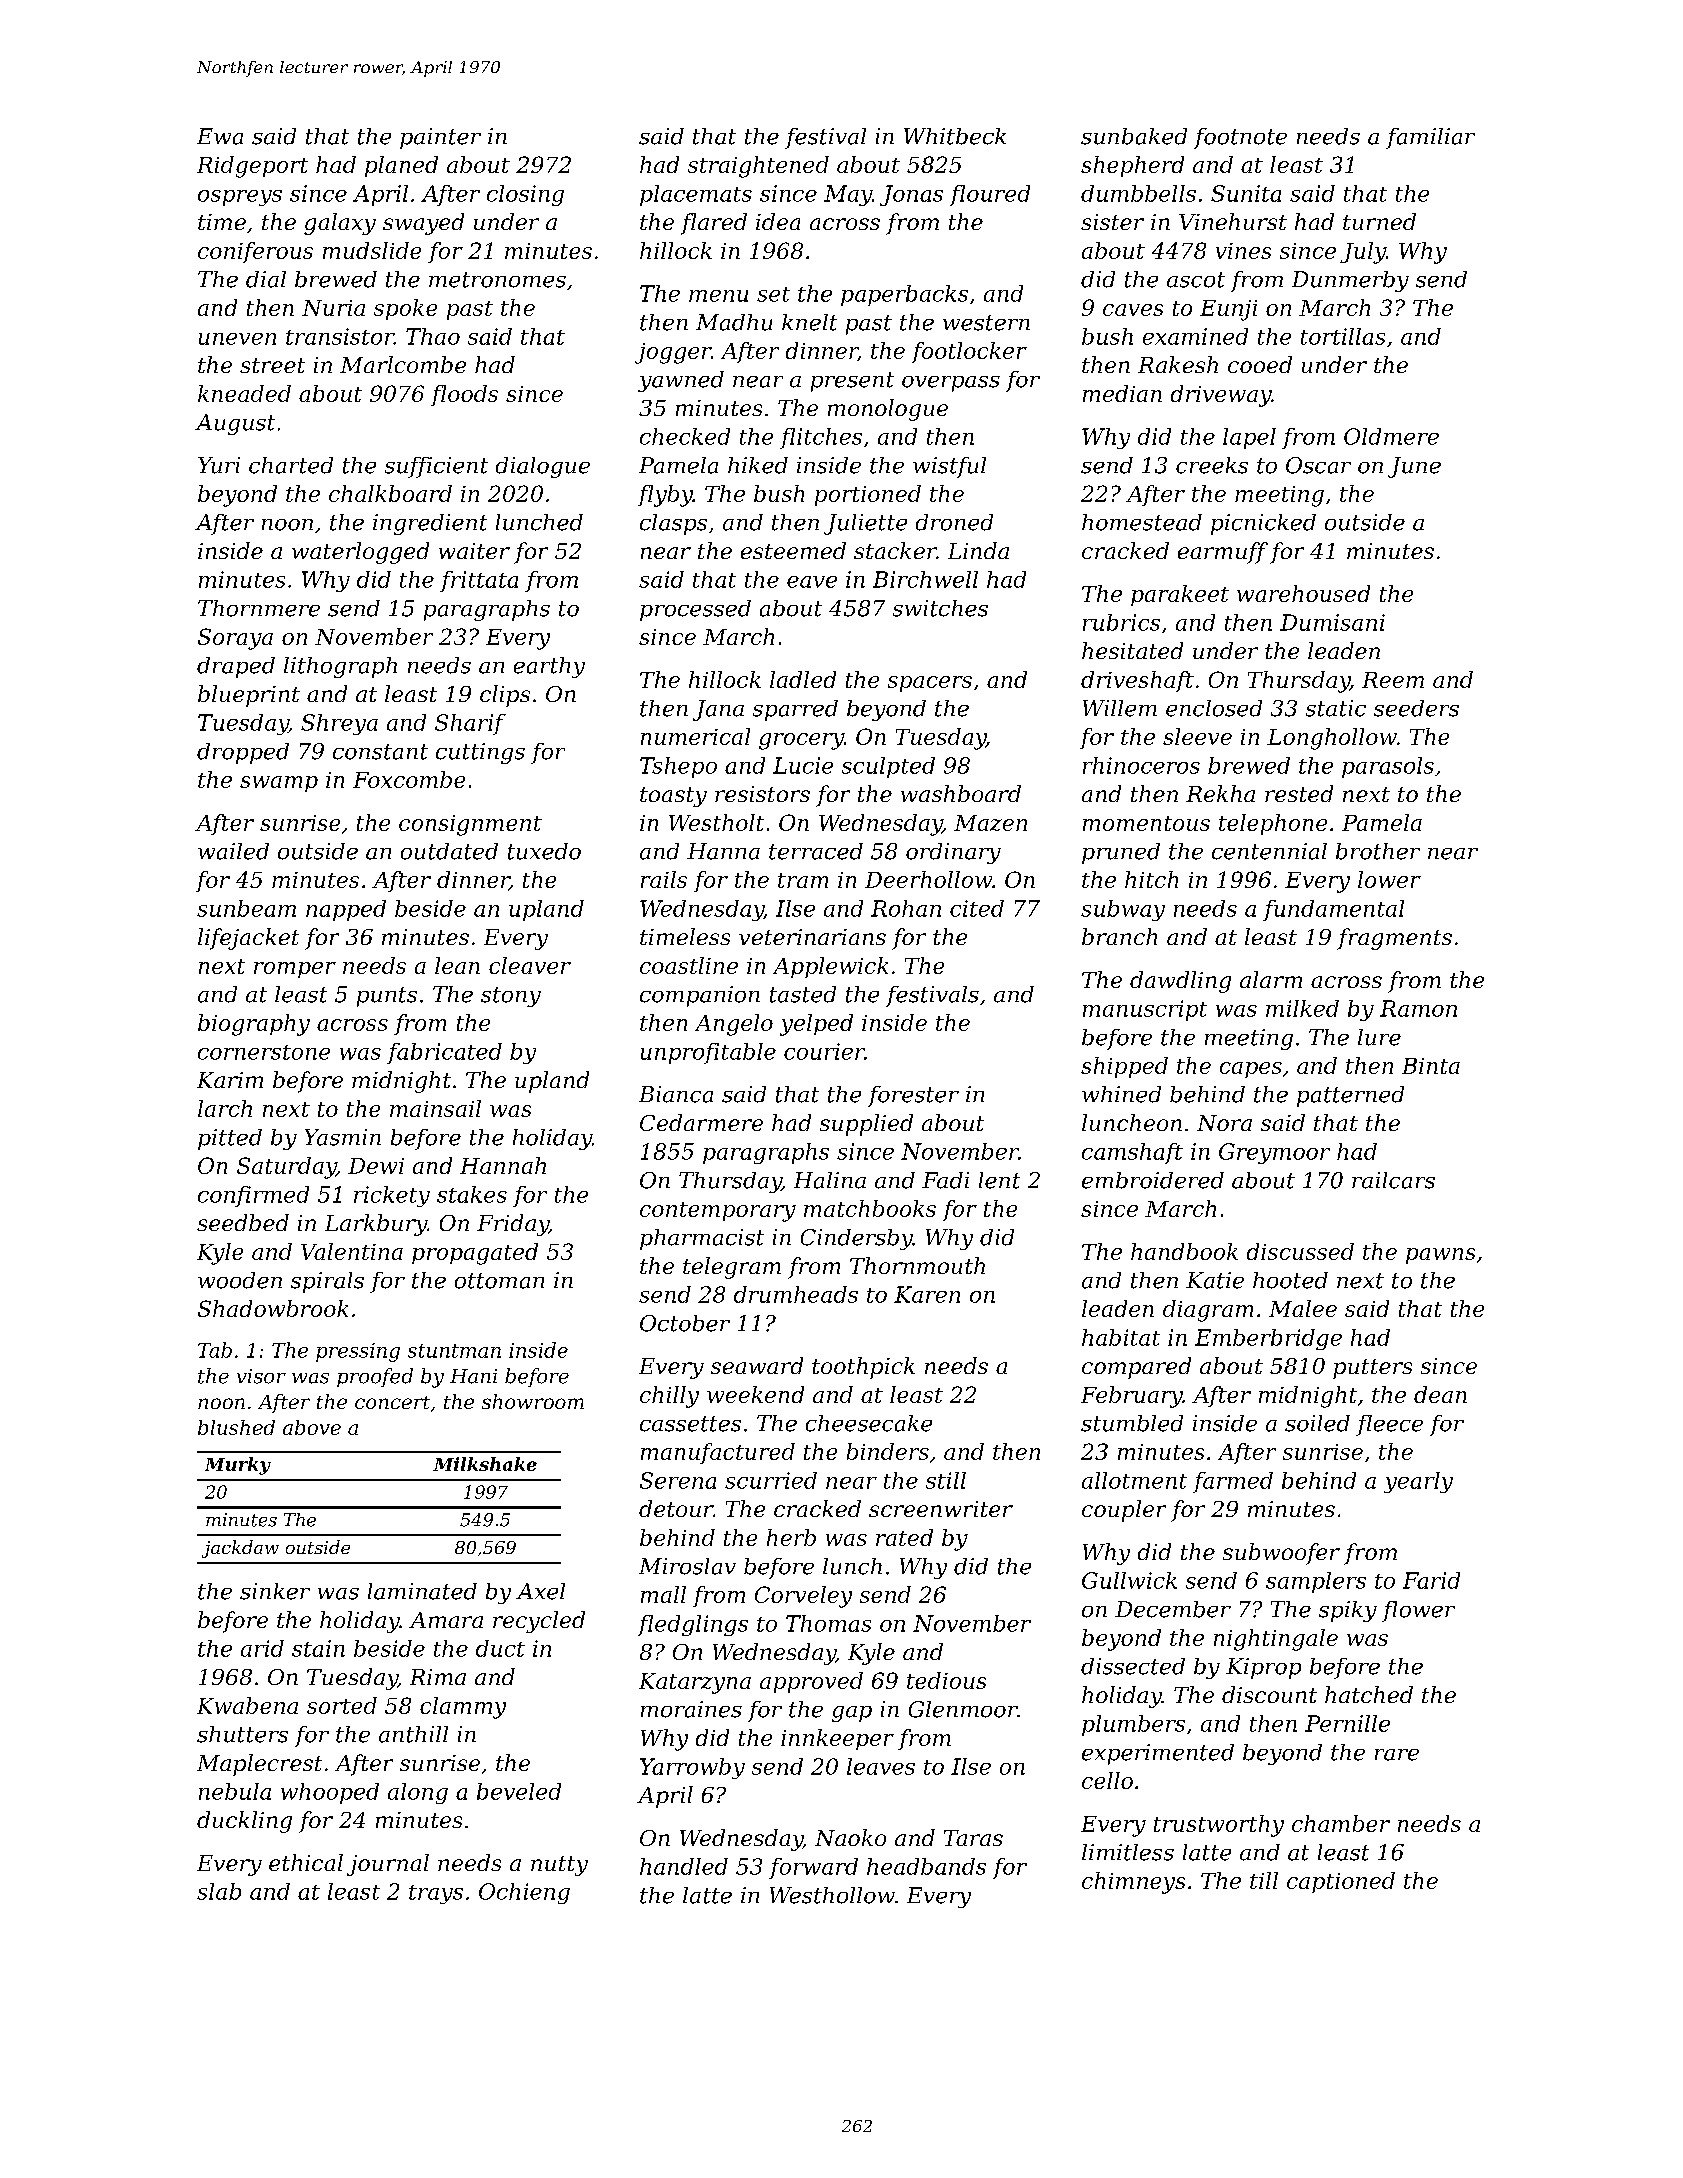 The height and width of the document is (2178, 1683). I want to click on outdated, so click(449, 851).
